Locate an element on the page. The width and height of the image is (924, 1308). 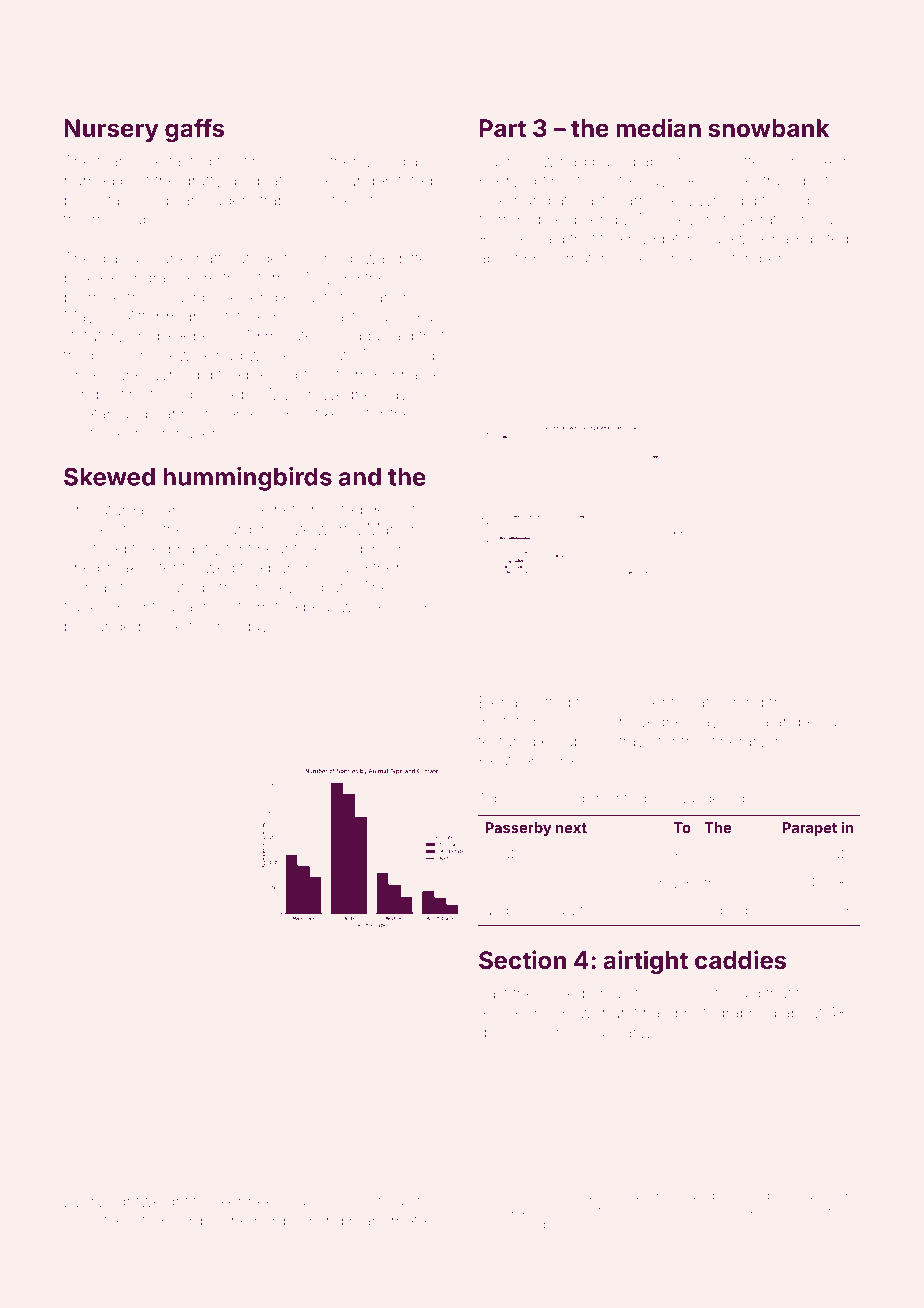
scored is located at coordinates (507, 883).
